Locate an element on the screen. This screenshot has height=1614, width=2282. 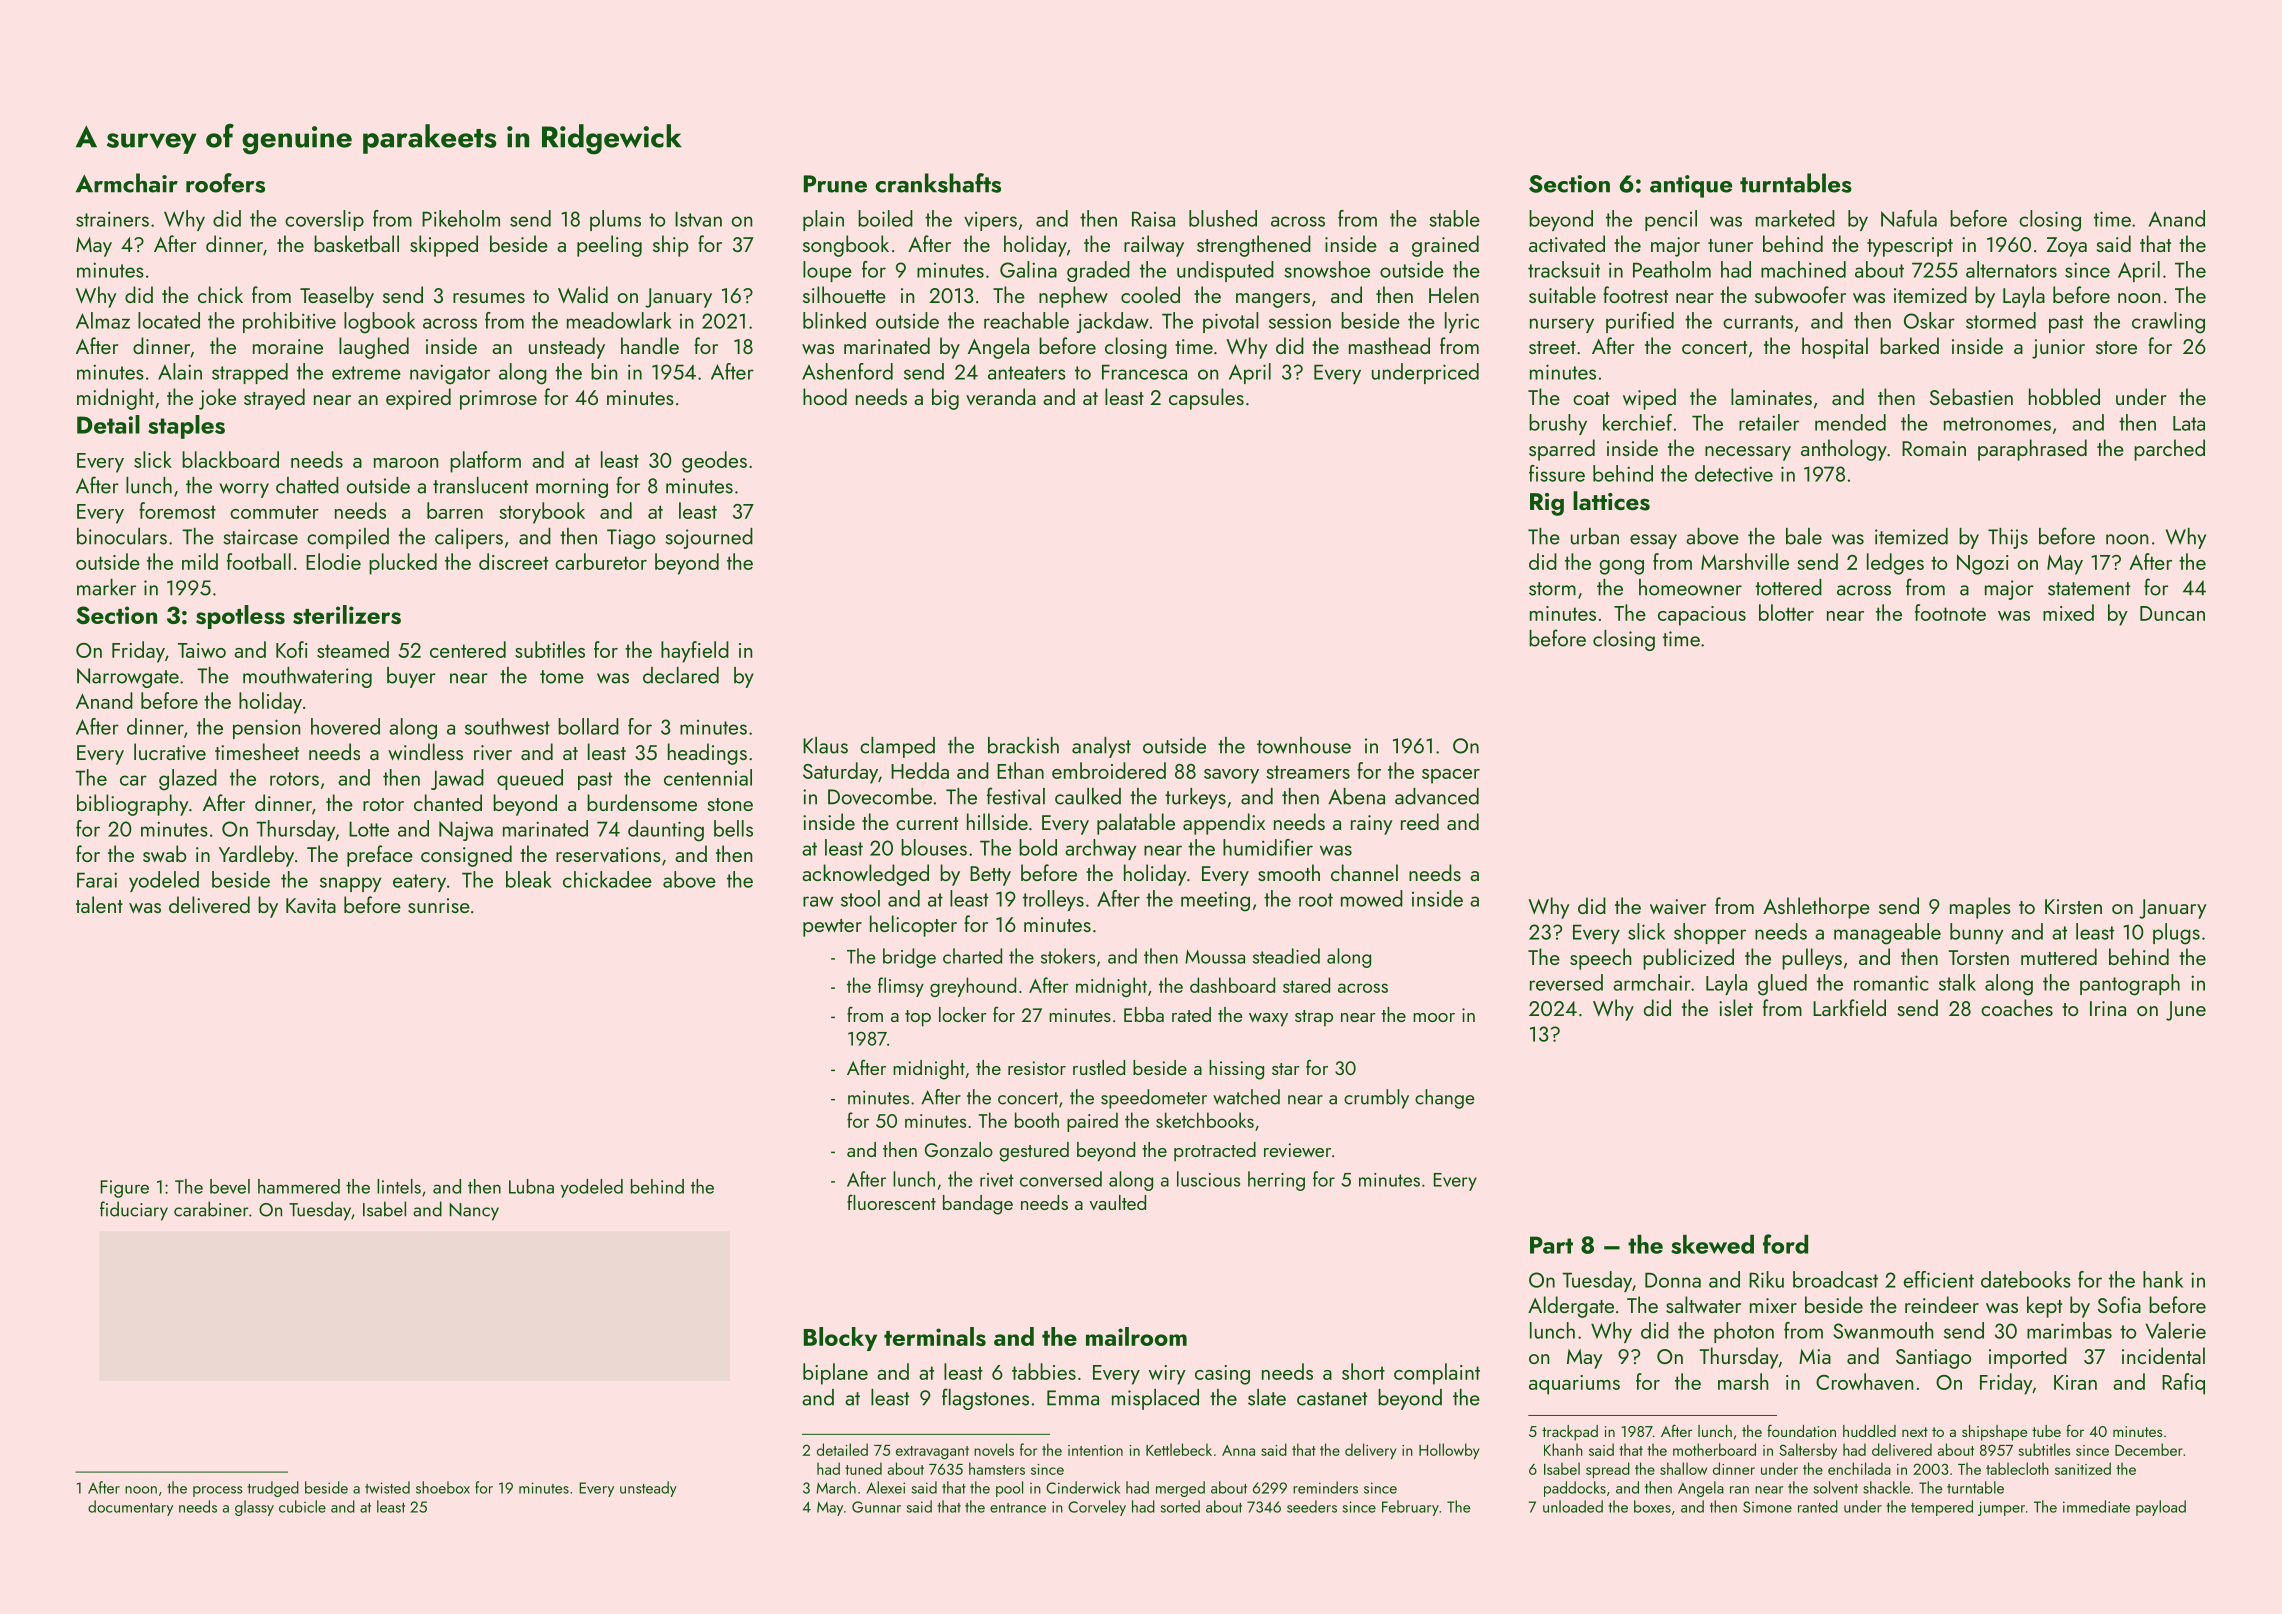
essay is located at coordinates (1653, 541).
